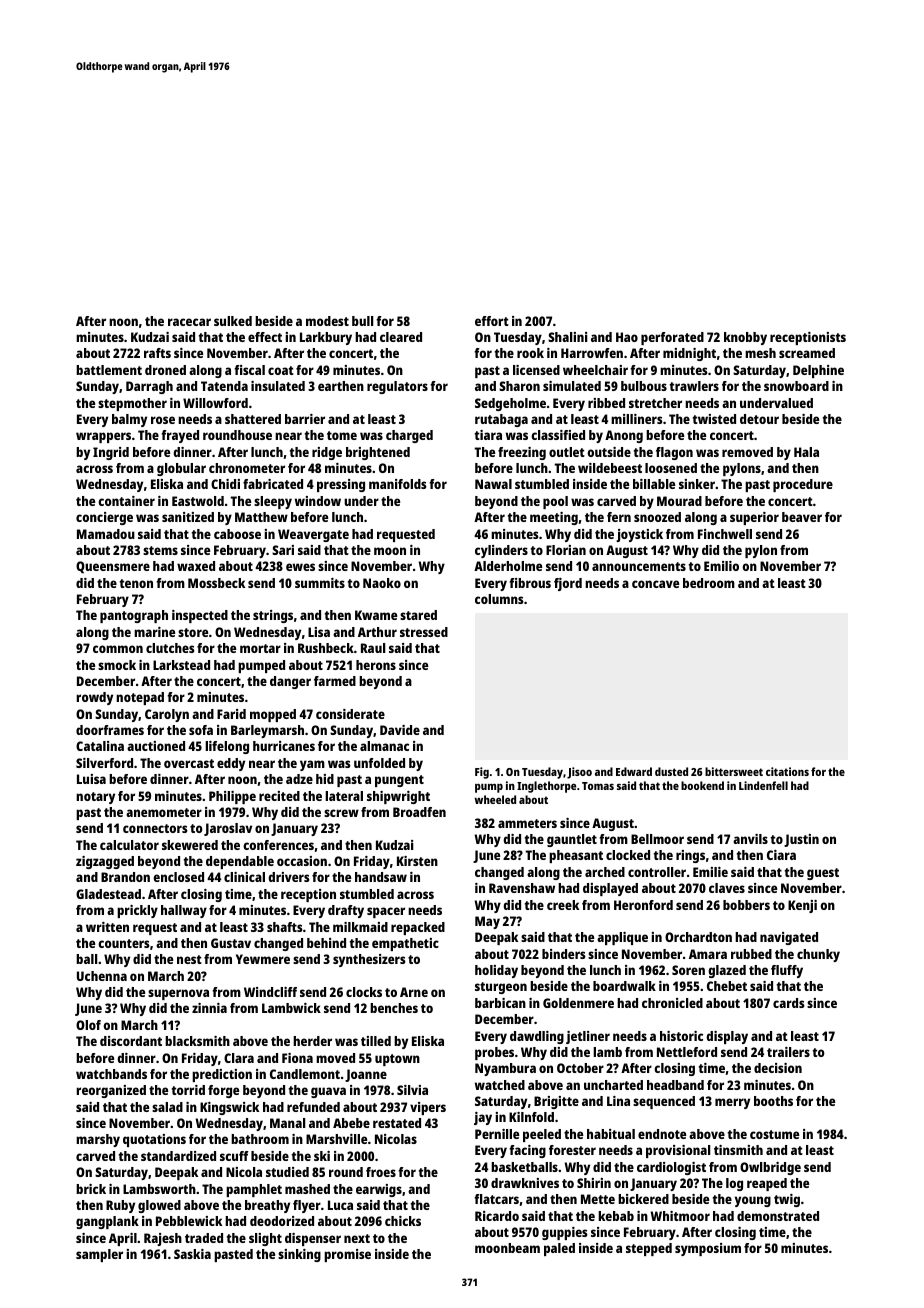 This page has width=924, height=1308. What do you see at coordinates (643, 905) in the page?
I see `Heronford` at bounding box center [643, 905].
